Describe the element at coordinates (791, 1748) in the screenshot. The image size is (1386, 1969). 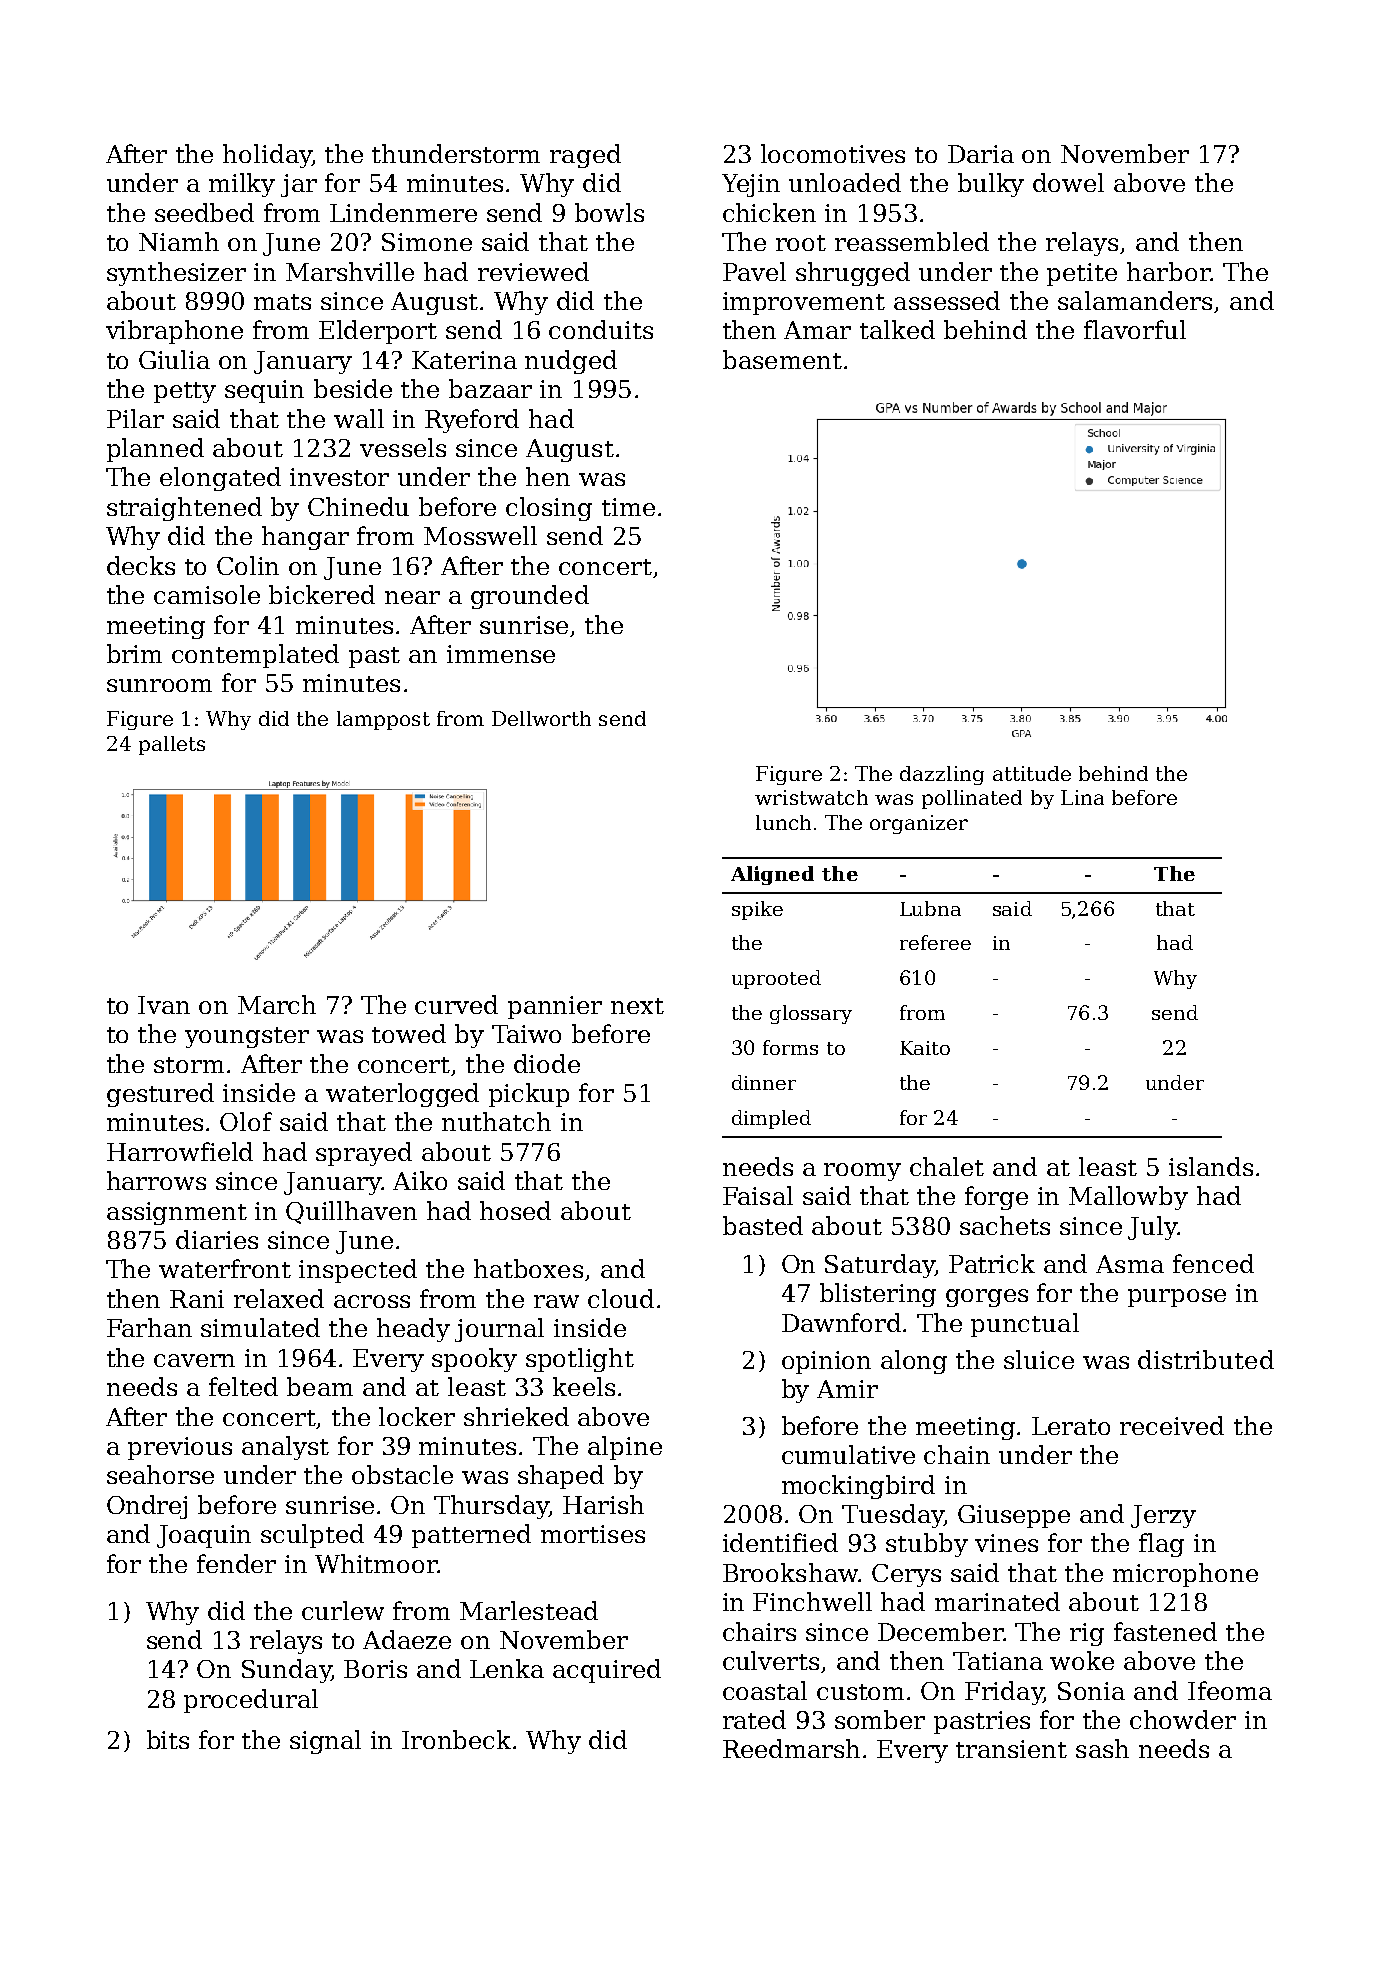
I see `Reedmarsh` at that location.
